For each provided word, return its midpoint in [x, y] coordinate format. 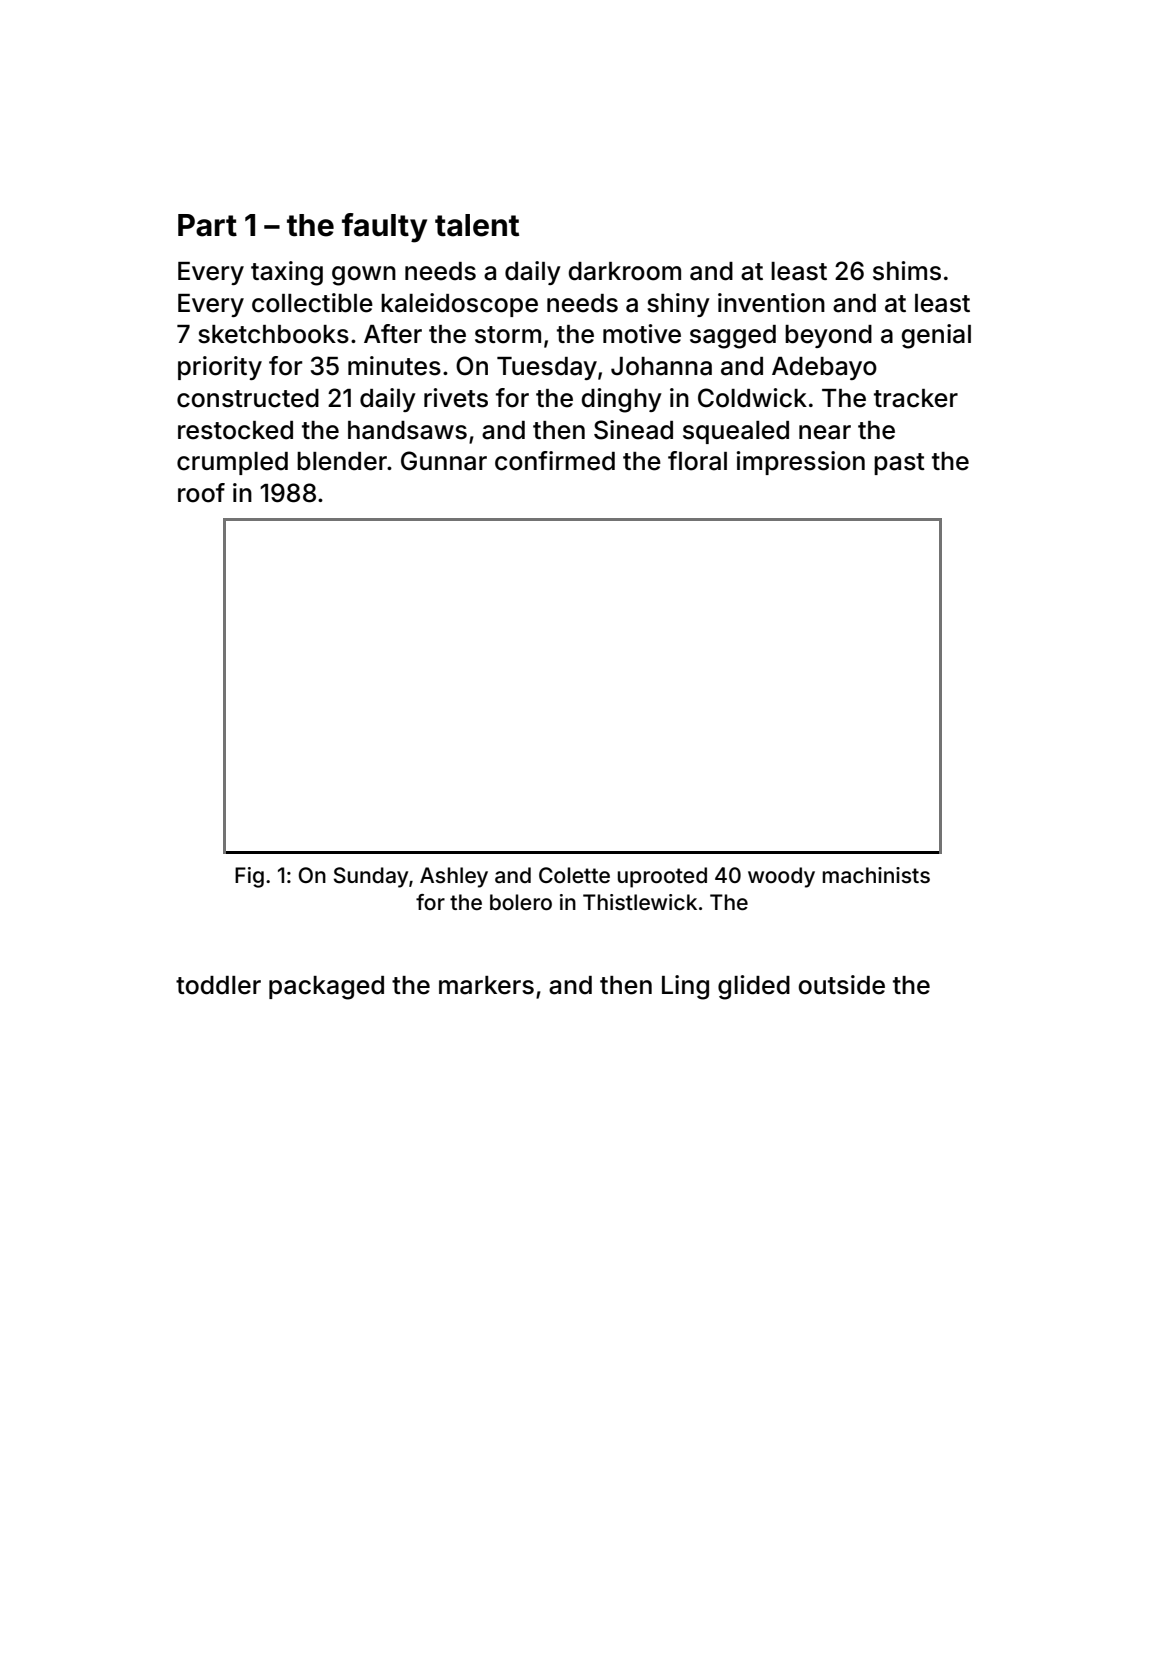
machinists [876, 875]
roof [201, 493]
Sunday [371, 877]
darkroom [625, 271]
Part [207, 225]
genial [936, 336]
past [899, 464]
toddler [218, 985]
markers [486, 985]
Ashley [454, 877]
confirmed [555, 461]
